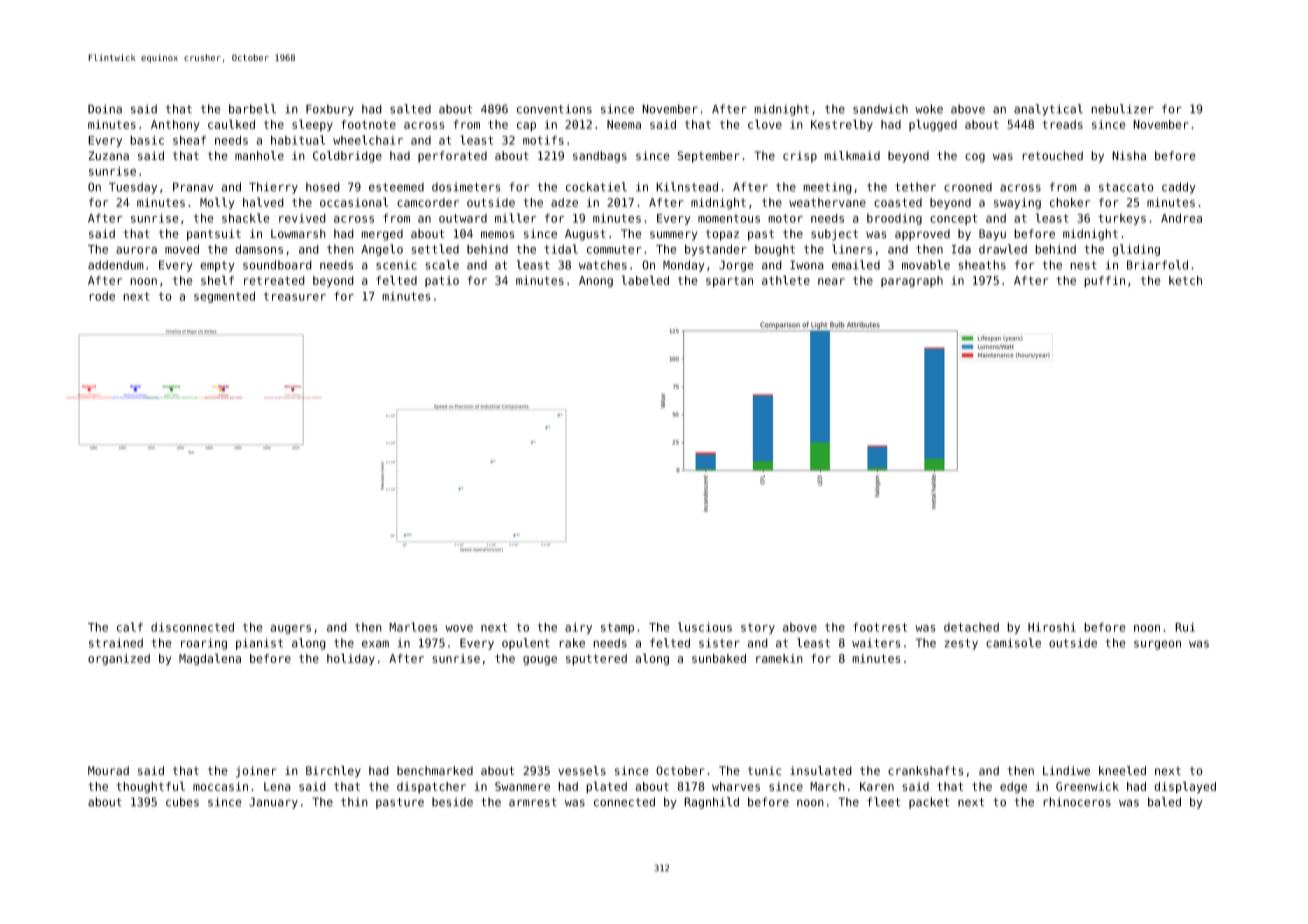 Image resolution: width=1308 pixels, height=924 pixels. What do you see at coordinates (333, 772) in the screenshot?
I see `Birchley` at bounding box center [333, 772].
